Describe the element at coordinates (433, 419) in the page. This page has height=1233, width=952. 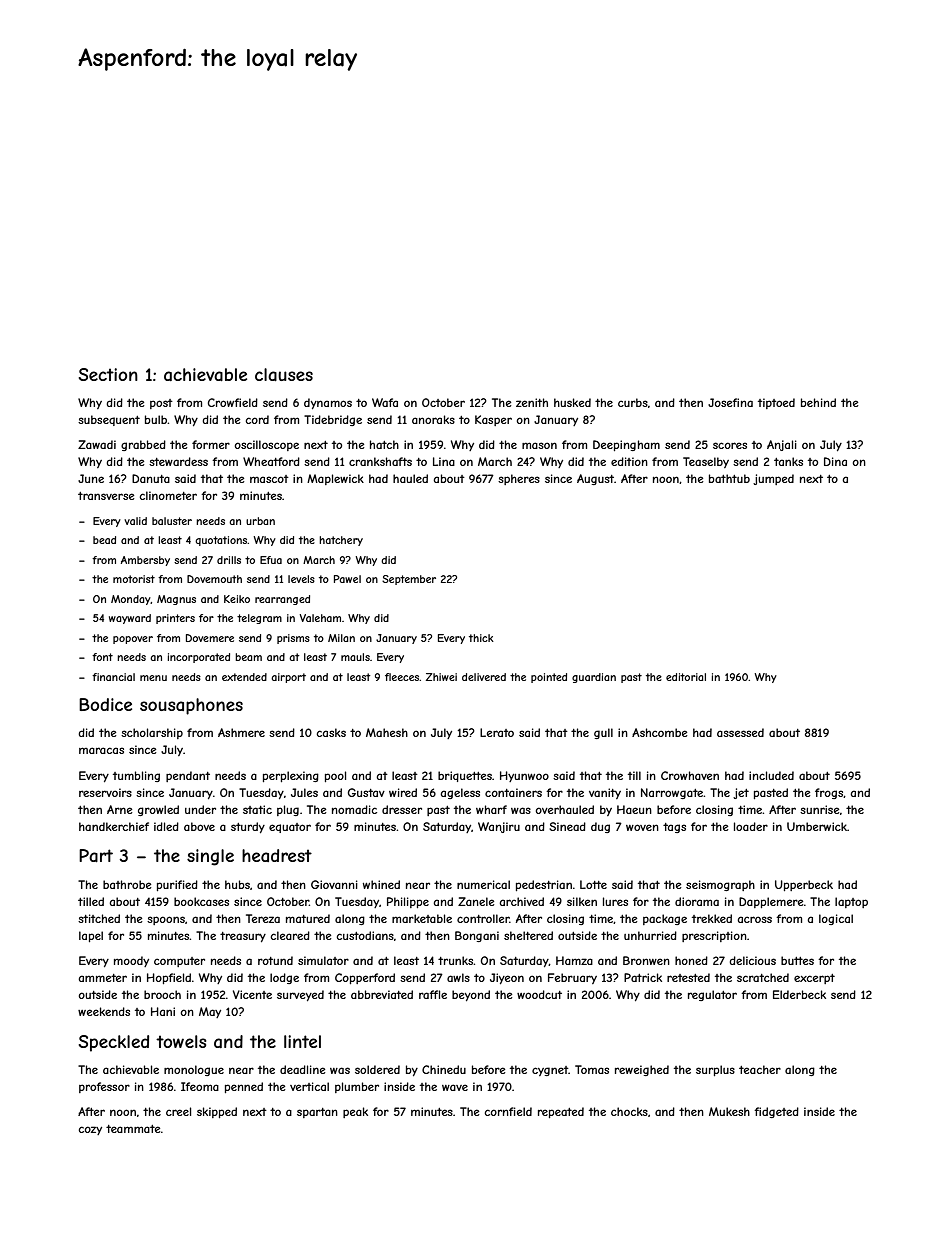
I see `anoraks` at that location.
